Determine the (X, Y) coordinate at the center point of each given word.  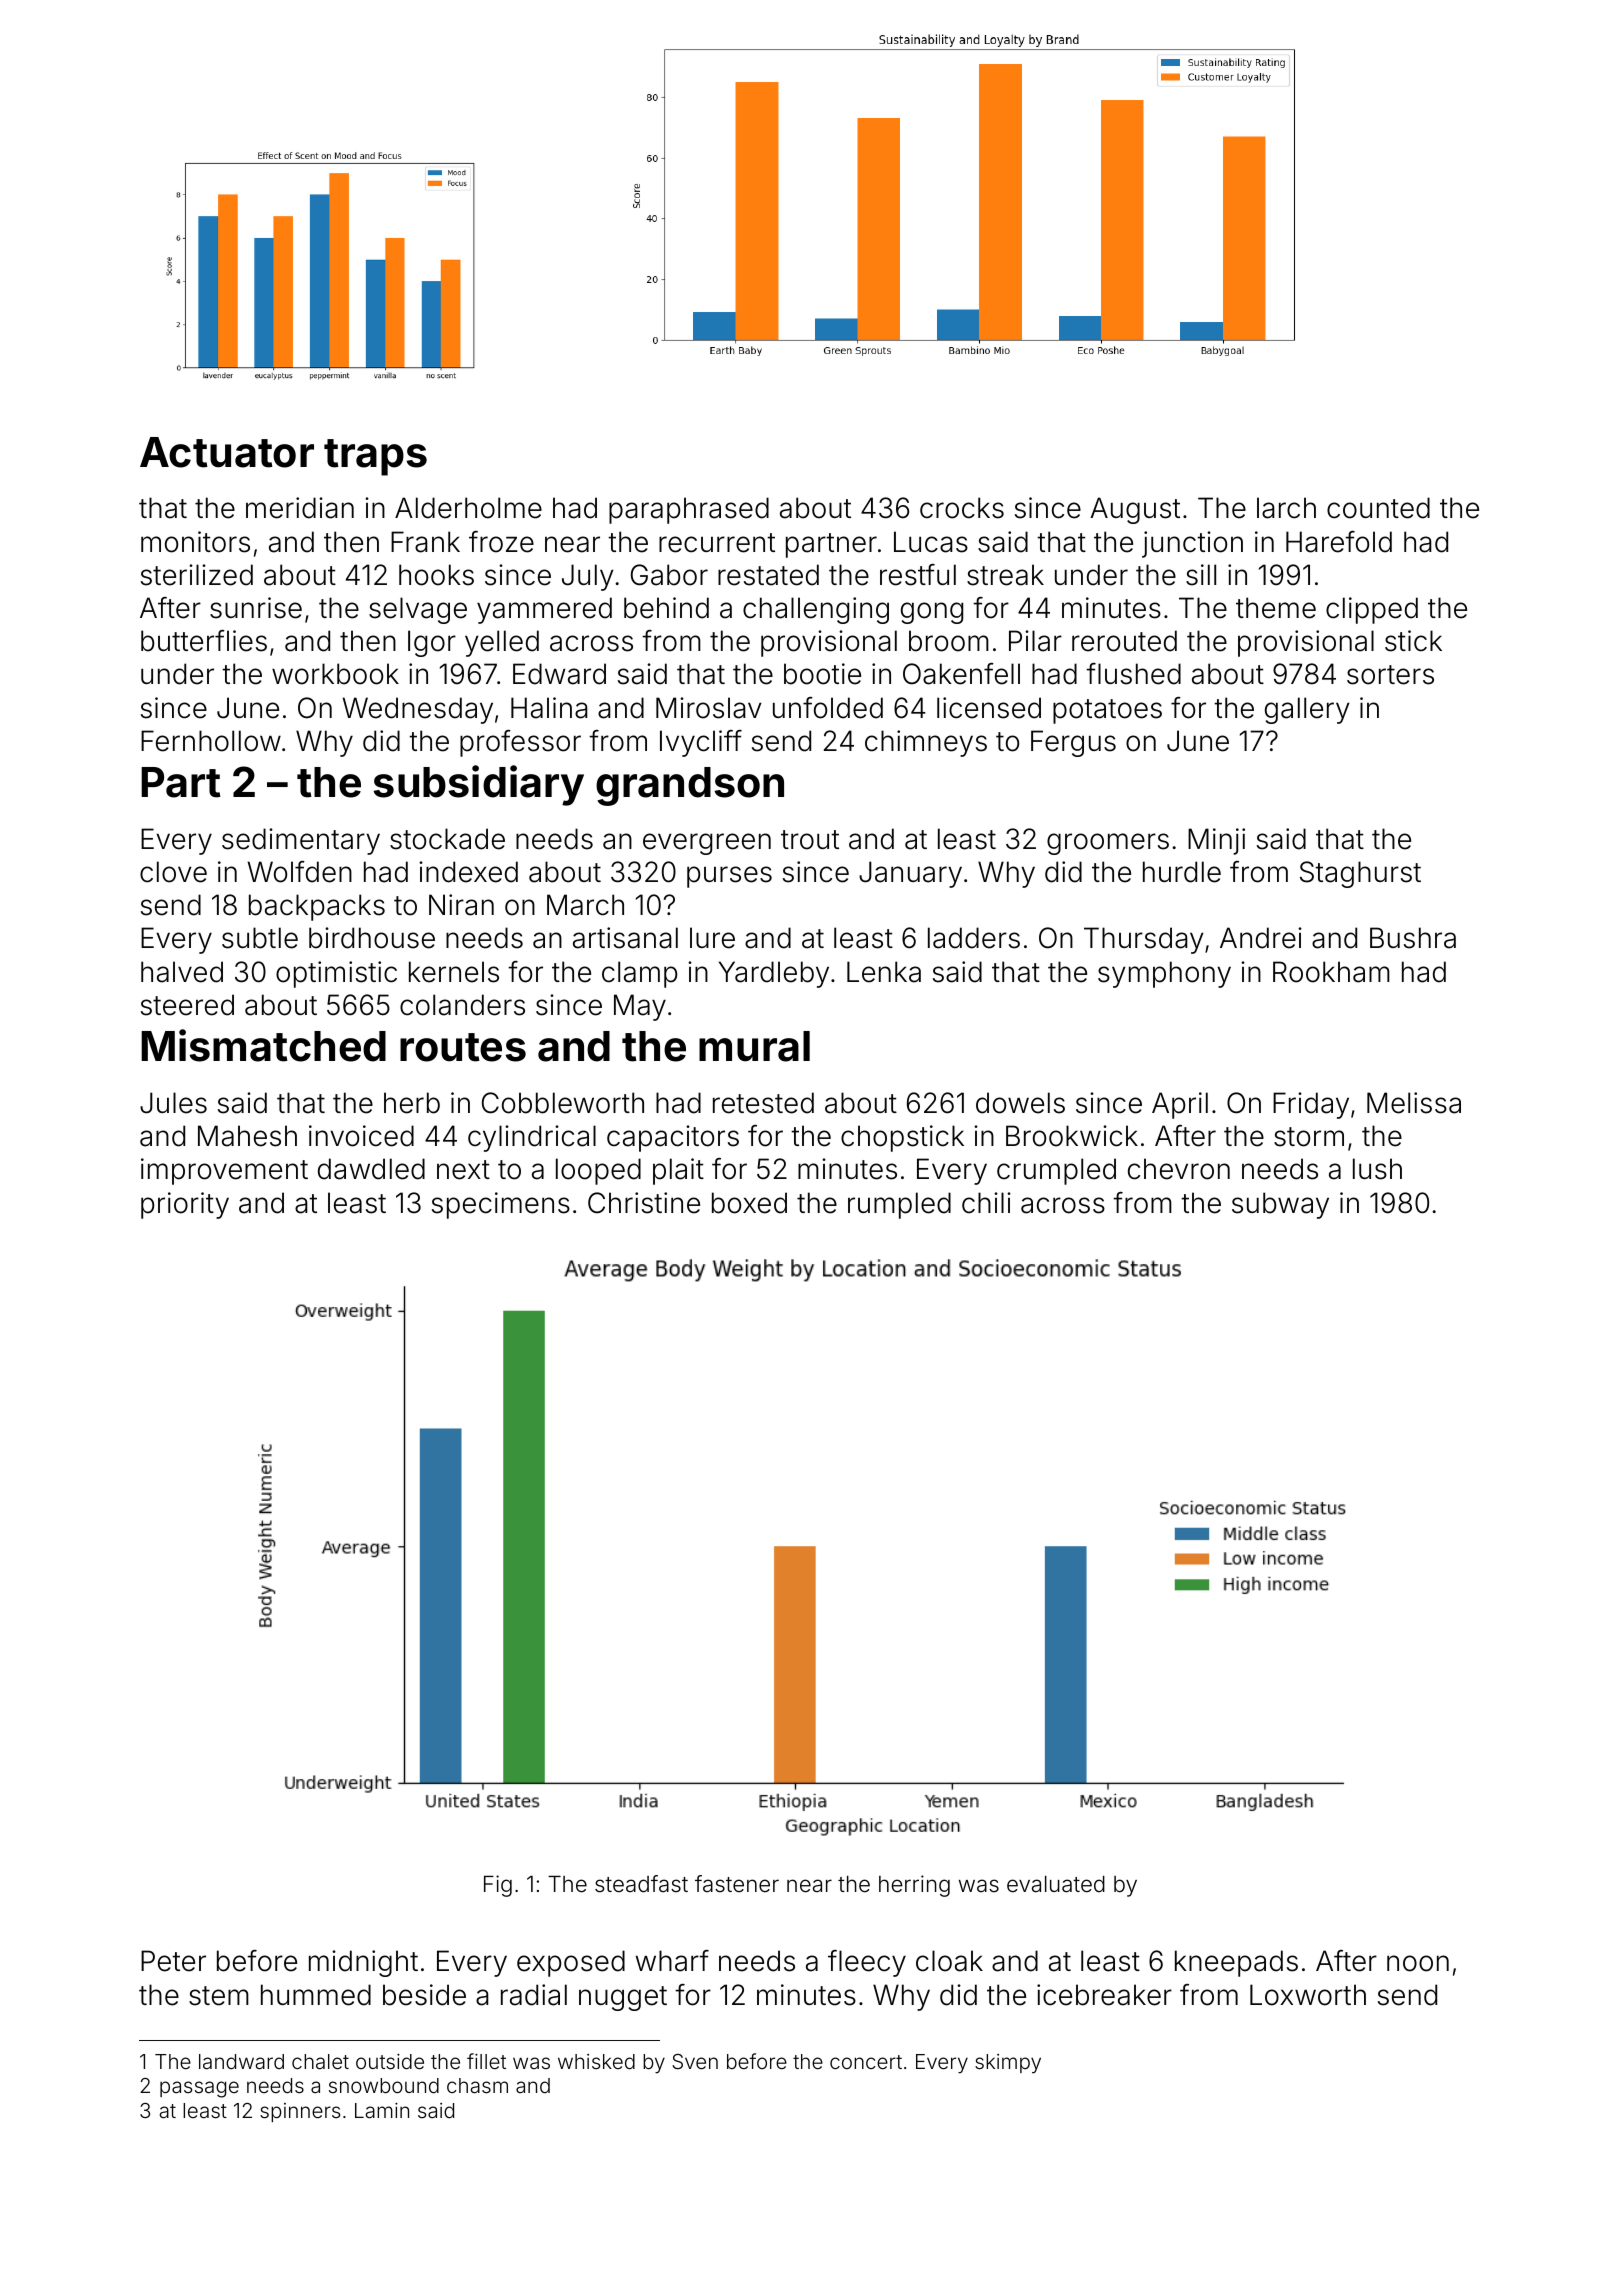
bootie (822, 674)
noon (1418, 1963)
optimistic (336, 974)
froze (501, 542)
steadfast (641, 1884)
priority (185, 1205)
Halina (549, 708)
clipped (1372, 610)
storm (1309, 1137)
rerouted (1124, 641)
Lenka (884, 972)
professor (520, 743)
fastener (737, 1883)
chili (986, 1203)
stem (219, 1996)
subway (1280, 1205)
